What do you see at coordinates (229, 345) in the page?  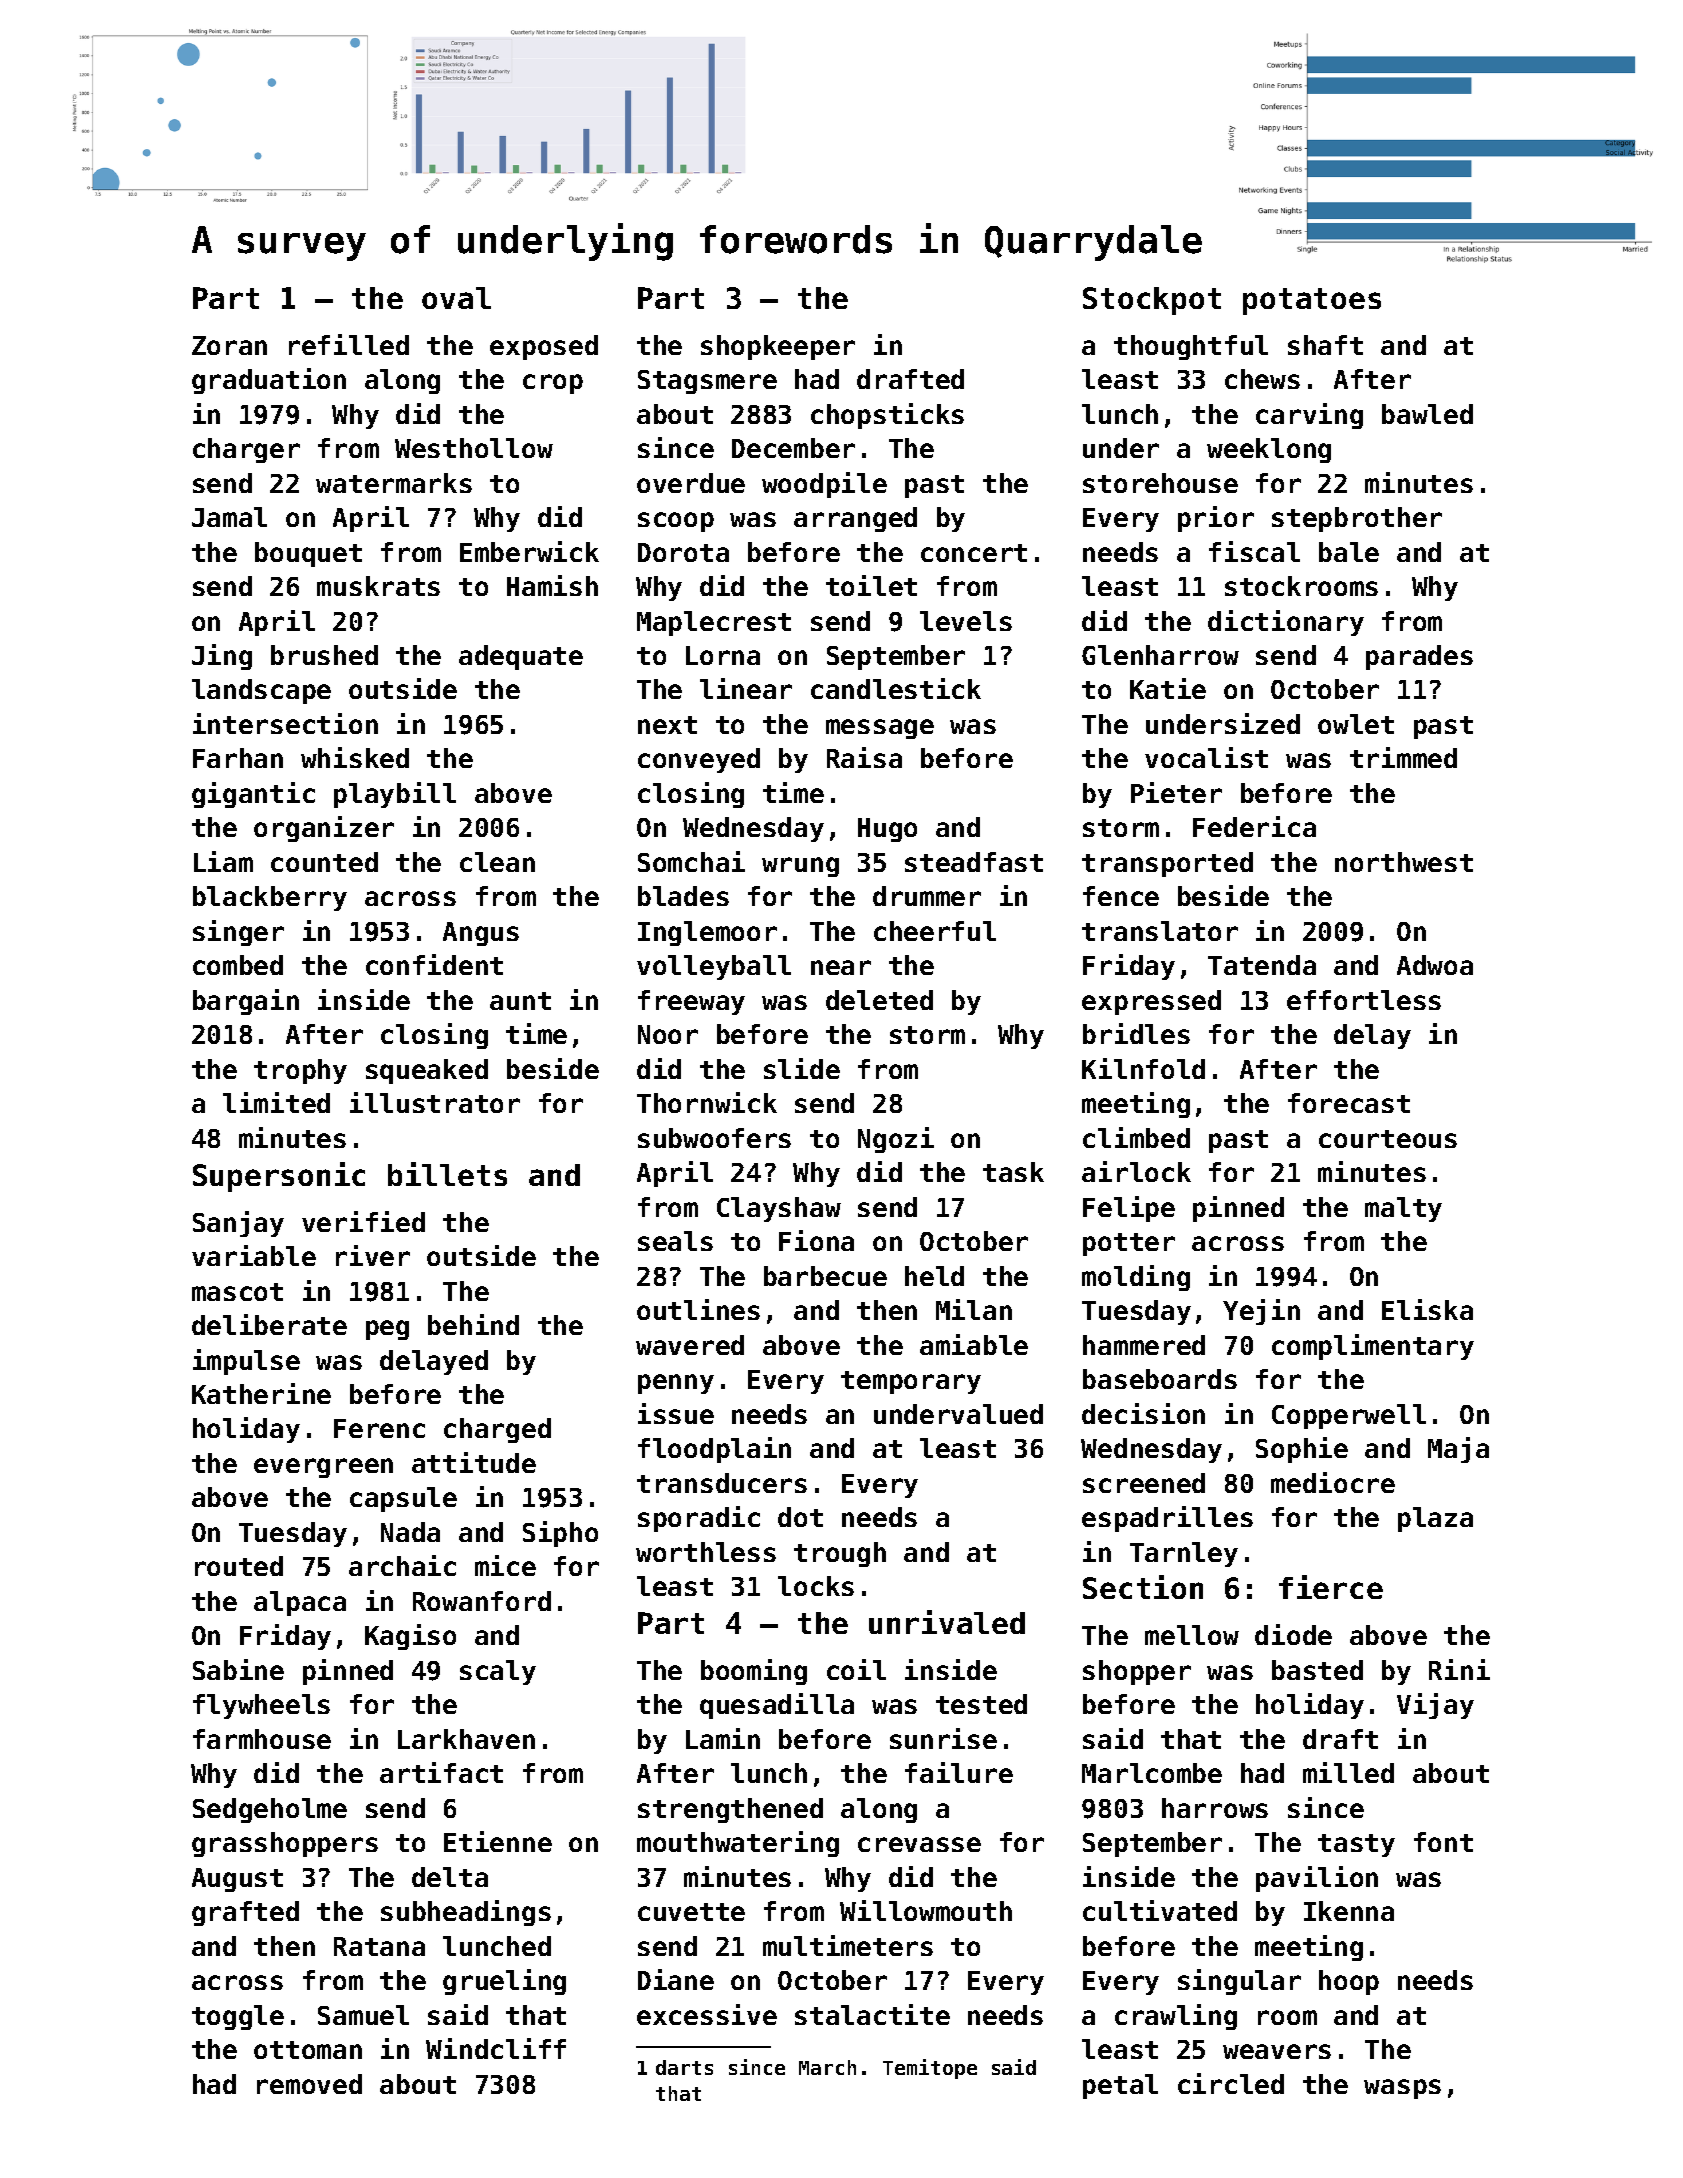 I see `Zoran` at bounding box center [229, 345].
